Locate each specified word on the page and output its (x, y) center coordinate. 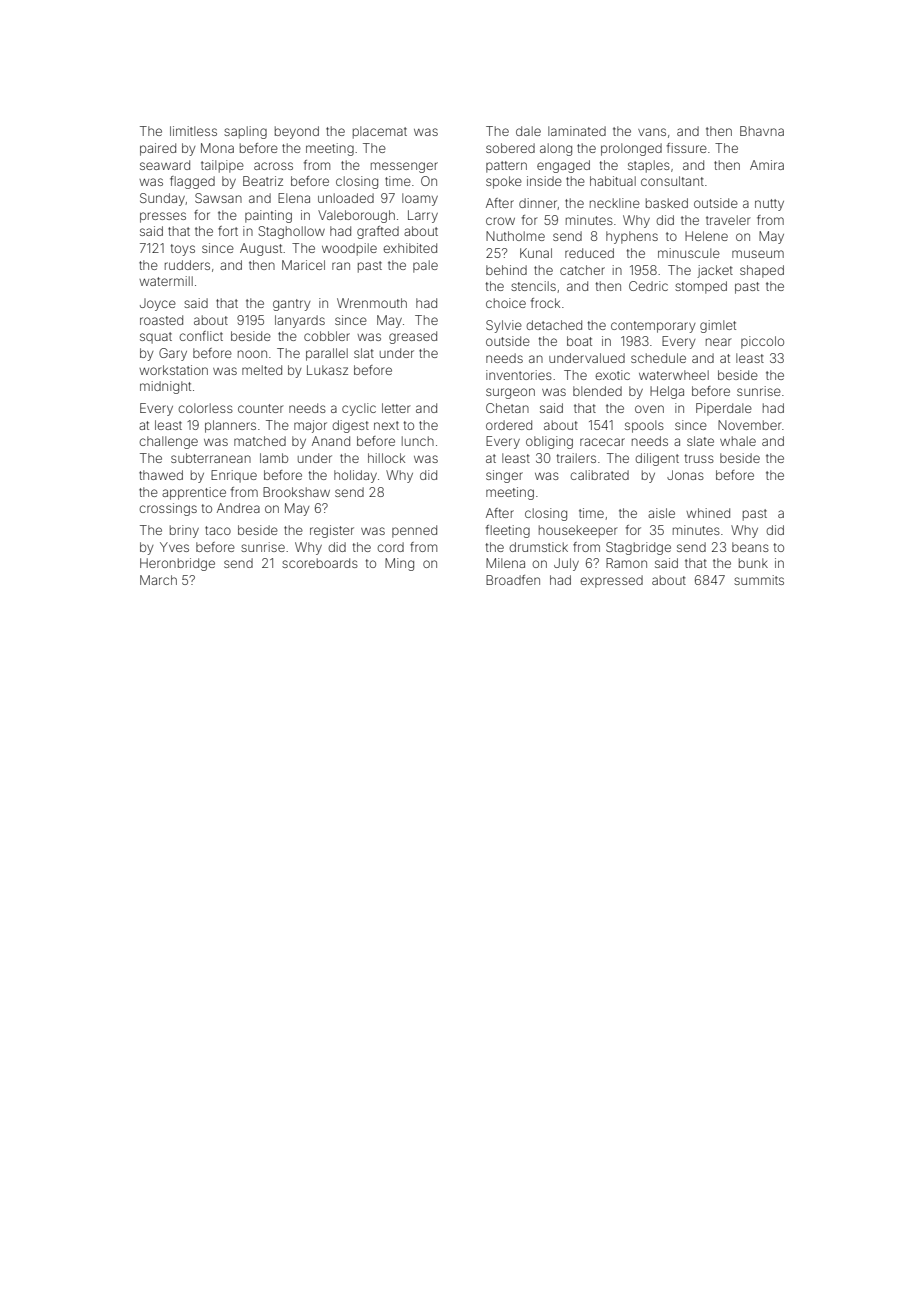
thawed (161, 475)
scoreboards (320, 563)
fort (228, 231)
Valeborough (356, 216)
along (556, 149)
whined (708, 513)
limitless (193, 131)
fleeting (508, 531)
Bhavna (762, 131)
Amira (767, 165)
